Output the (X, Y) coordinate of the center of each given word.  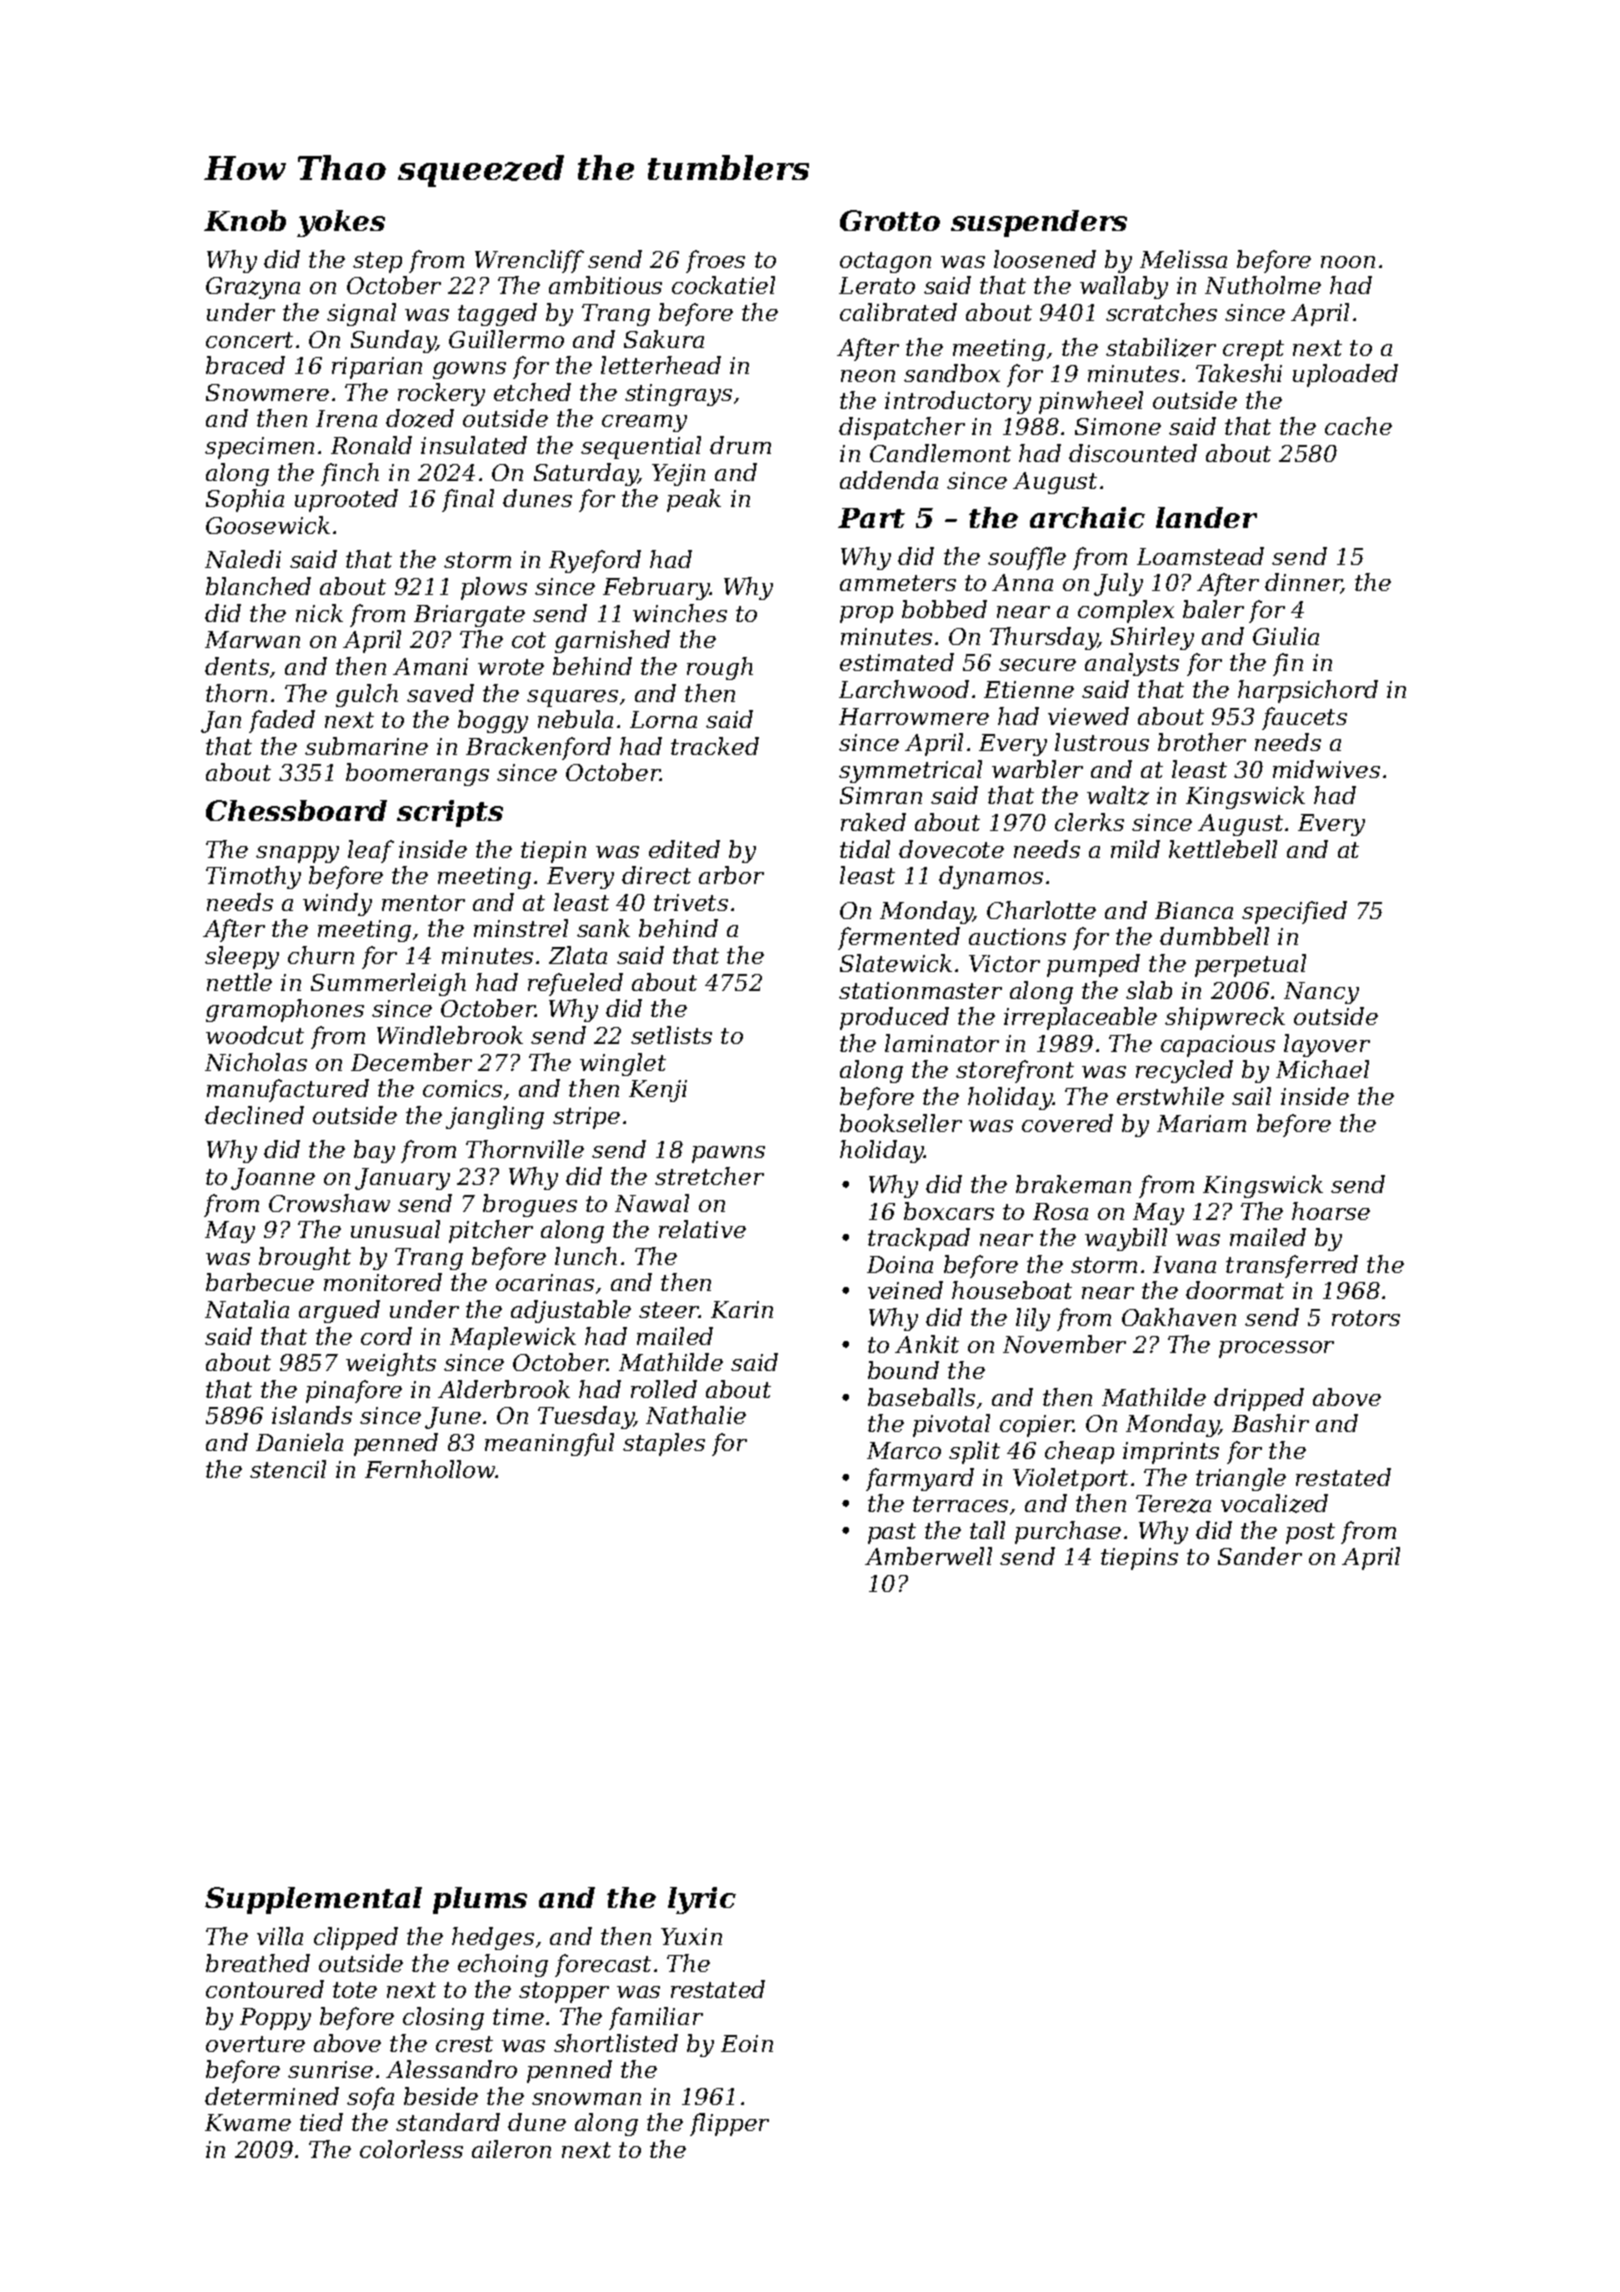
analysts (1132, 664)
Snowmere (267, 392)
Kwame (248, 2122)
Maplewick (513, 1338)
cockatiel (723, 285)
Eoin (747, 2043)
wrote (511, 667)
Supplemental (313, 1900)
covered (1067, 1123)
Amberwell (928, 1556)
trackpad (919, 1239)
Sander (1260, 1556)
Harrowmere (914, 716)
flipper (729, 2124)
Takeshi (1239, 373)
